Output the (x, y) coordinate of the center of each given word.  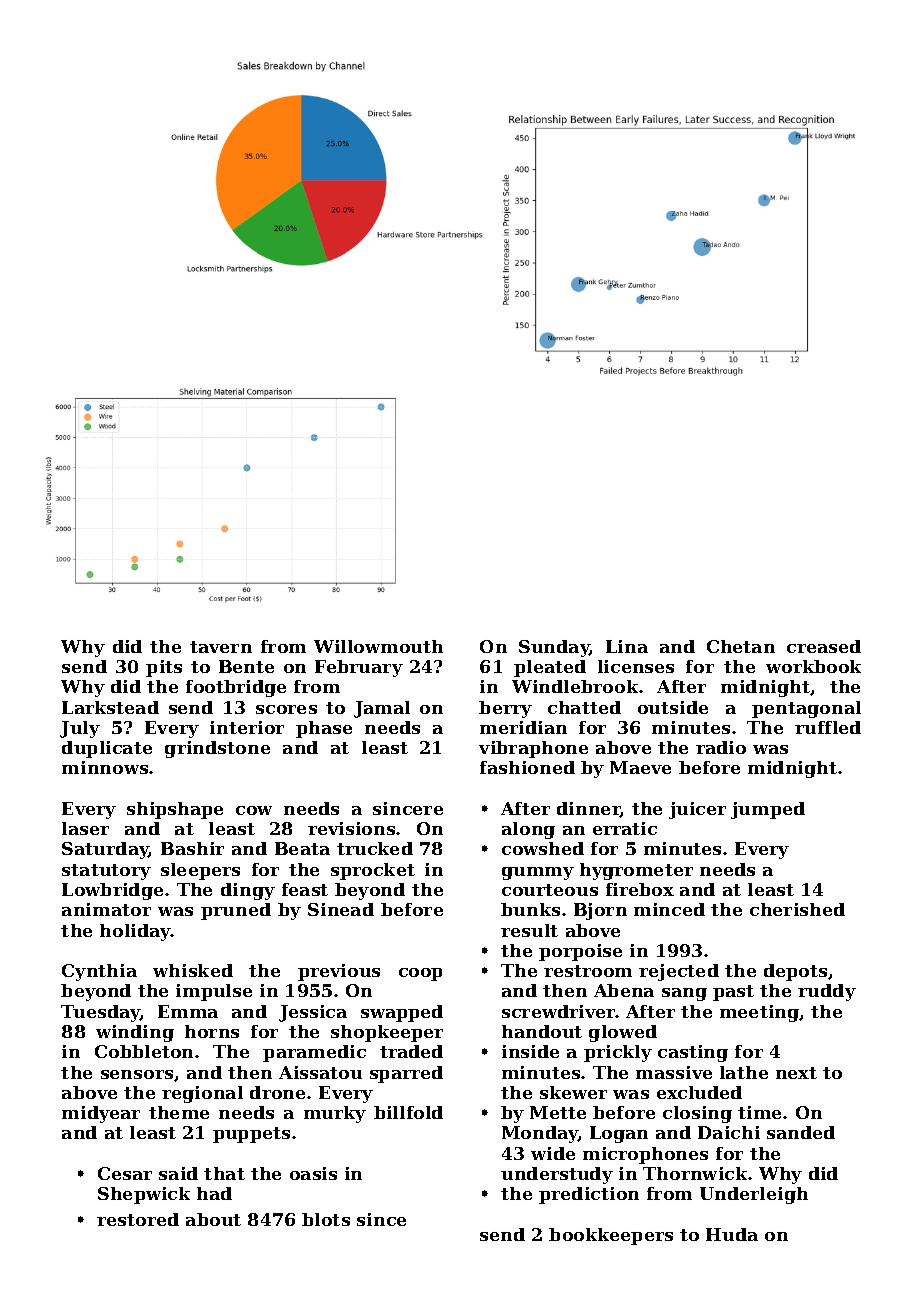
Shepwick (144, 1195)
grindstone (217, 749)
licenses (636, 666)
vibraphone (533, 749)
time (759, 1112)
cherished (797, 909)
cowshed (543, 848)
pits (164, 668)
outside (673, 707)
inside (530, 1051)
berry (505, 709)
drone (277, 1092)
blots (326, 1219)
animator (106, 909)
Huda (732, 1234)
